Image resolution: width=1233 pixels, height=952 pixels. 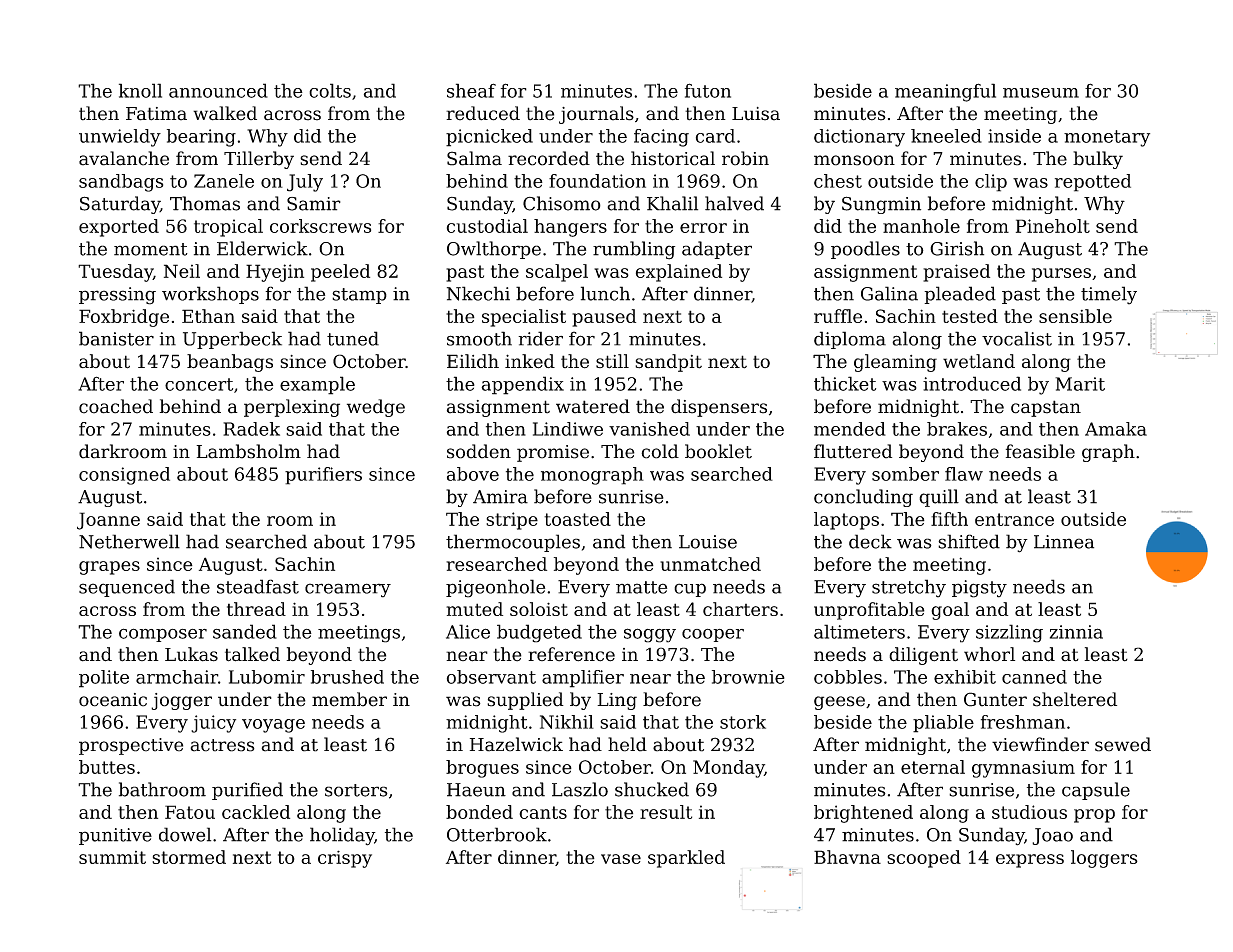 I want to click on lunch, so click(x=605, y=293).
